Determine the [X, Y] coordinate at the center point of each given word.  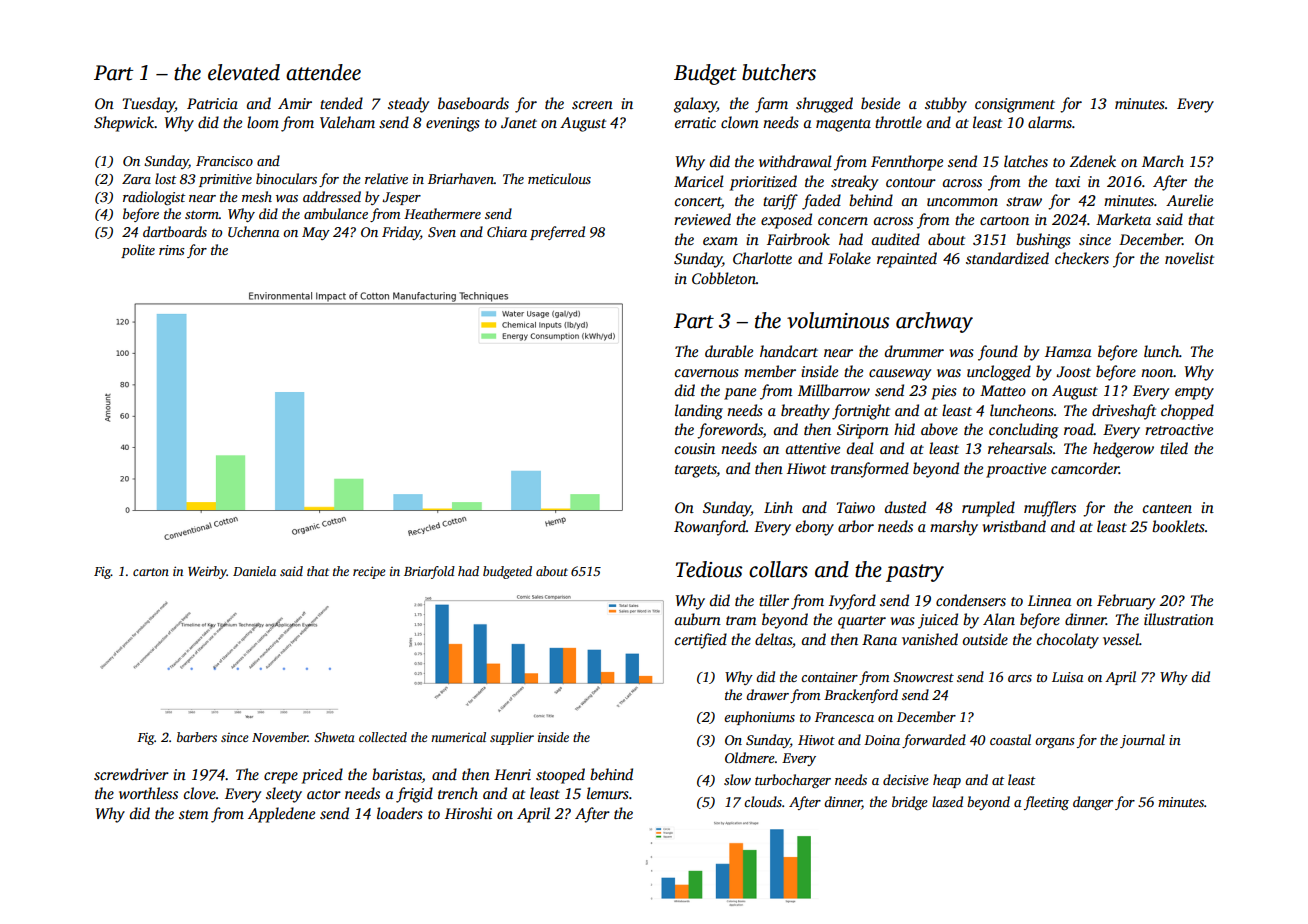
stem [193, 814]
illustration [1179, 619]
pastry [915, 573]
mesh [257, 196]
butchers [779, 72]
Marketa [1123, 219]
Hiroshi [468, 813]
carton [151, 572]
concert [698, 203]
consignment [1015, 105]
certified [701, 641]
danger [1093, 803]
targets [696, 471]
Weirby [207, 572]
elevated [244, 72]
